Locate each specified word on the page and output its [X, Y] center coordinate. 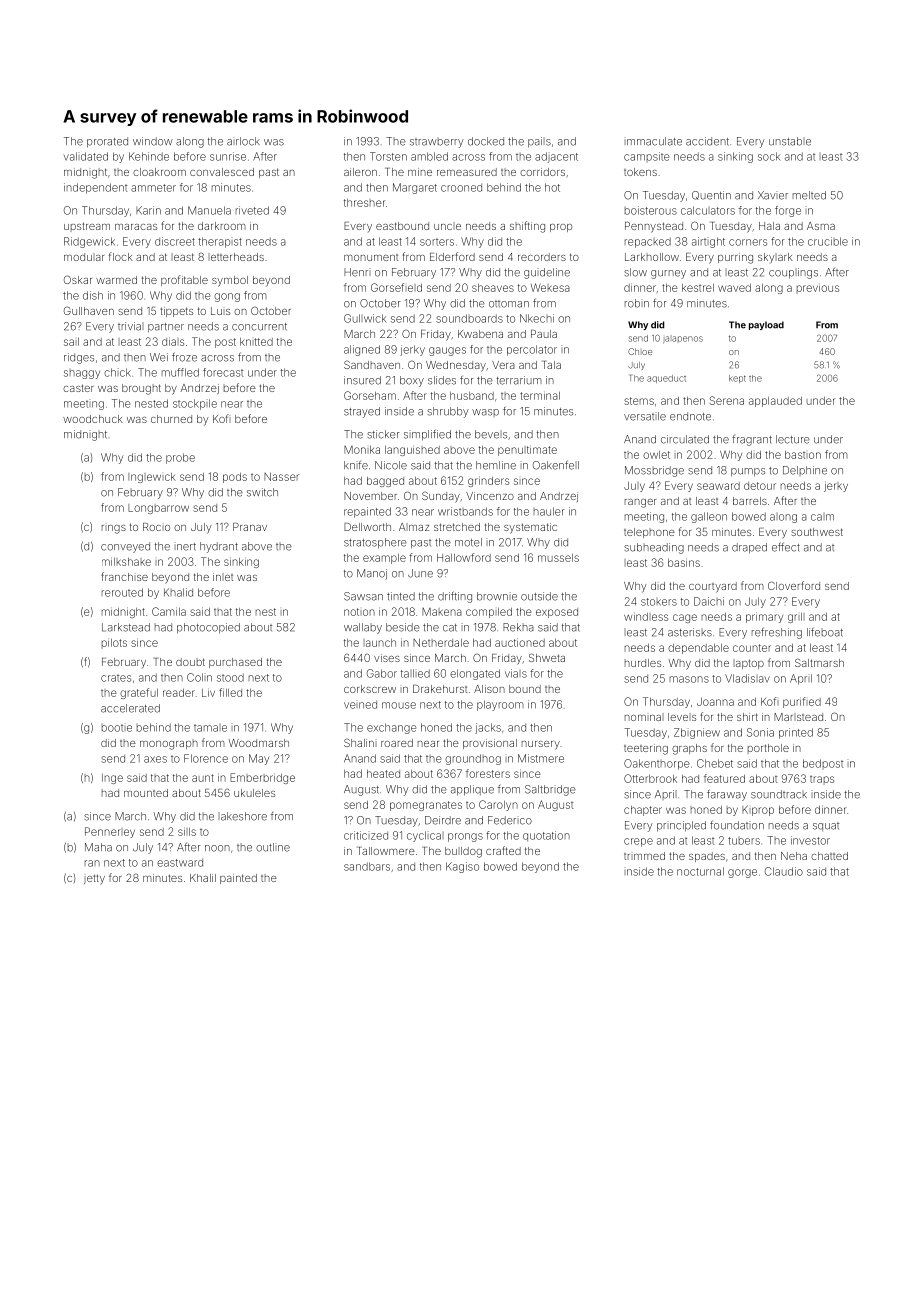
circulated [685, 439]
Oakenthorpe [656, 764]
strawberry [437, 142]
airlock [243, 141]
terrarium [519, 380]
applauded [775, 402]
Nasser [281, 477]
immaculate [653, 141]
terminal [540, 395]
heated [383, 774]
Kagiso [462, 867]
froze [184, 357]
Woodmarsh [259, 743]
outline [273, 847]
